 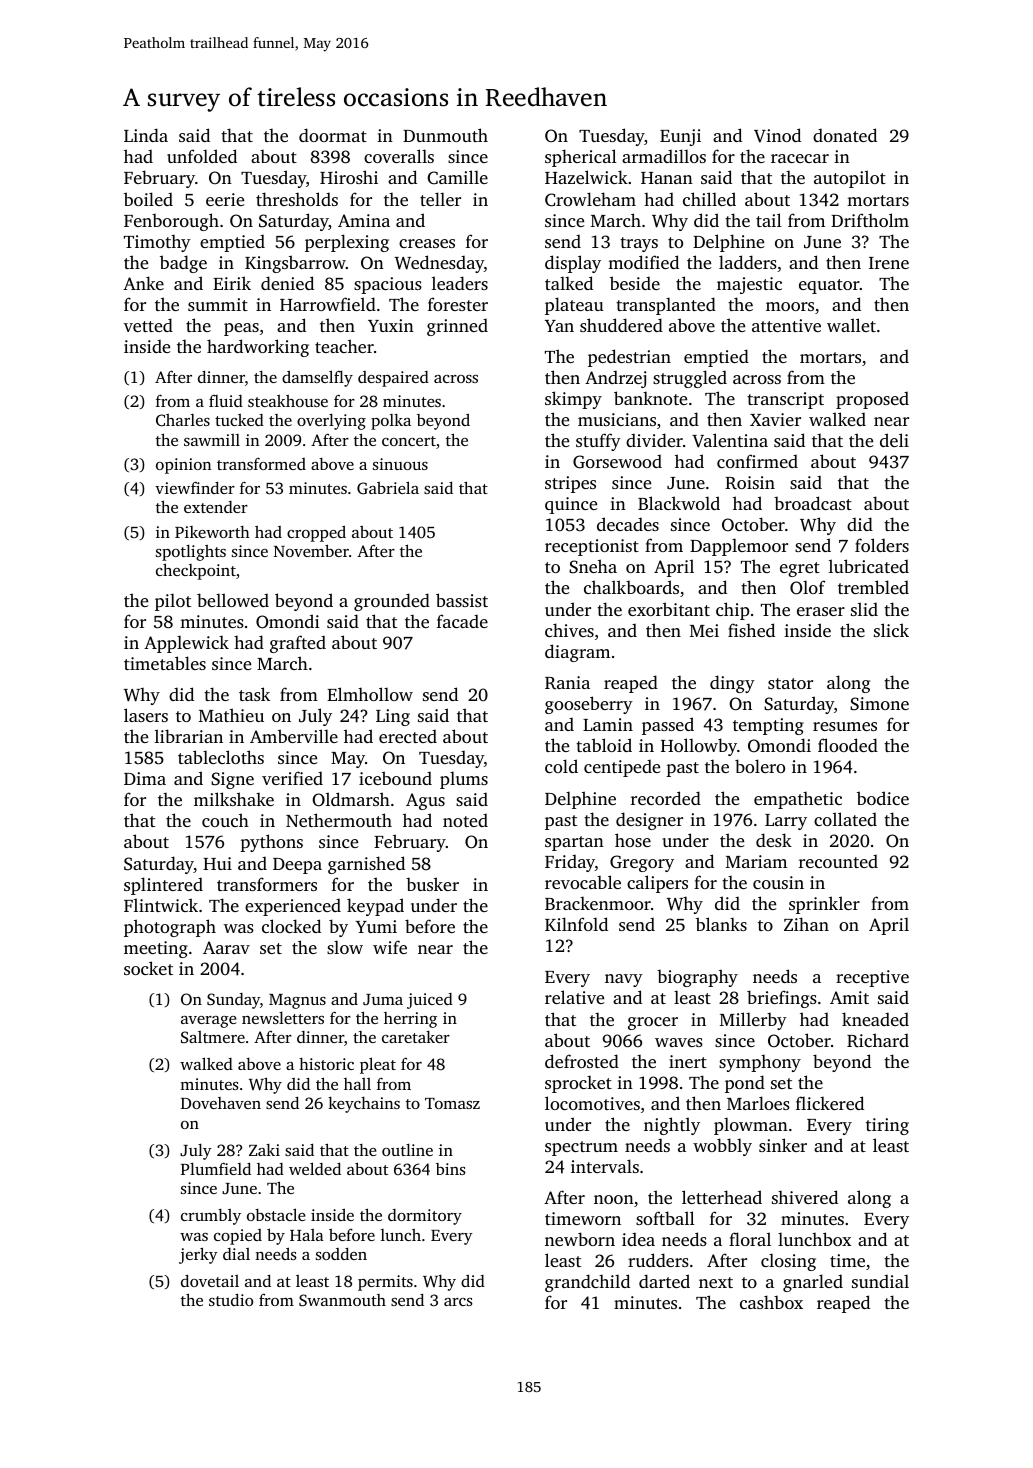 What do you see at coordinates (202, 156) in the screenshot?
I see `unfolded` at bounding box center [202, 156].
